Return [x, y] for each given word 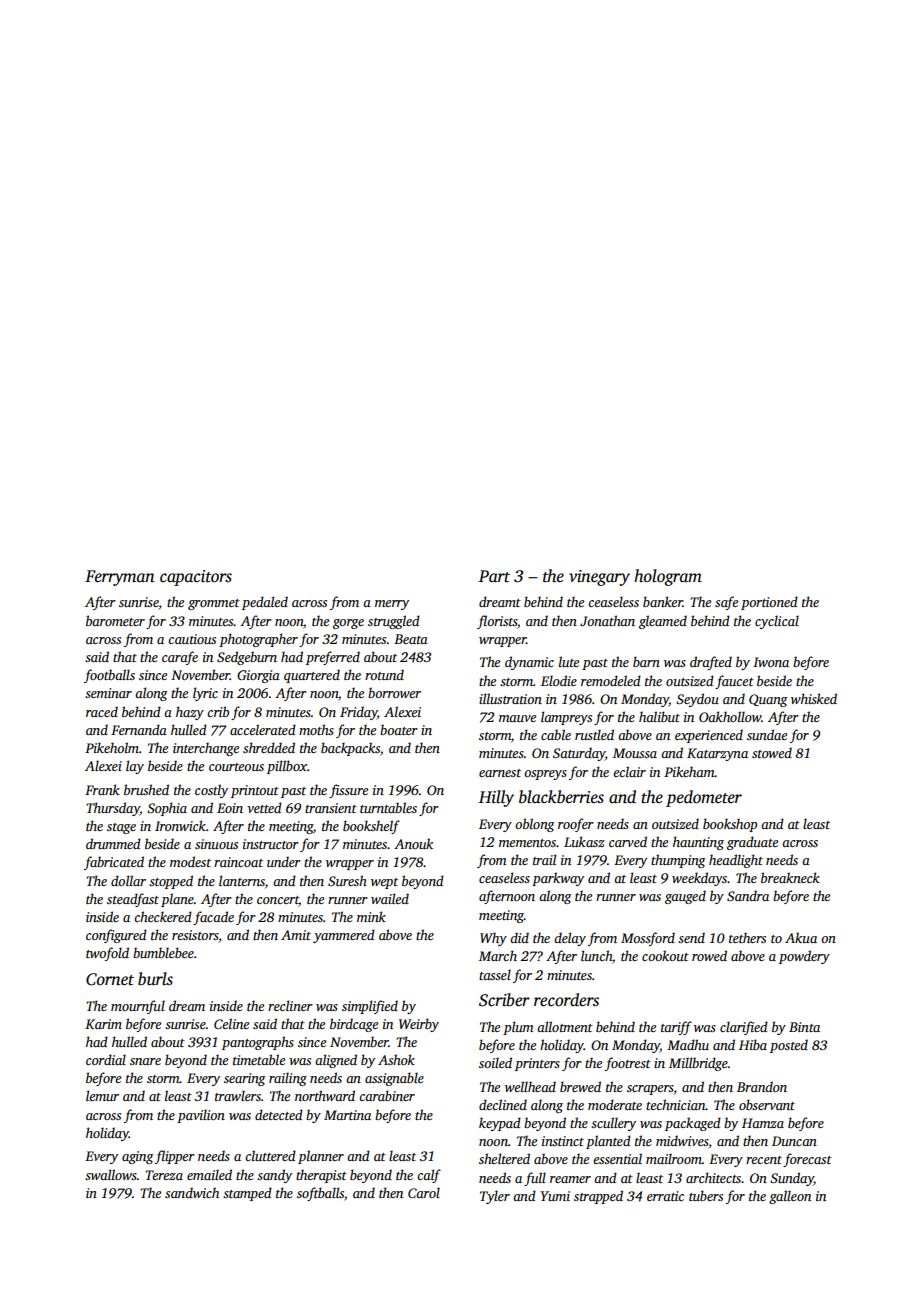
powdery [804, 957]
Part [494, 576]
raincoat [238, 862]
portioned [769, 603]
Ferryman [120, 578]
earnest [500, 773]
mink [371, 916]
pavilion [201, 1116]
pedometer [704, 798]
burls [155, 979]
